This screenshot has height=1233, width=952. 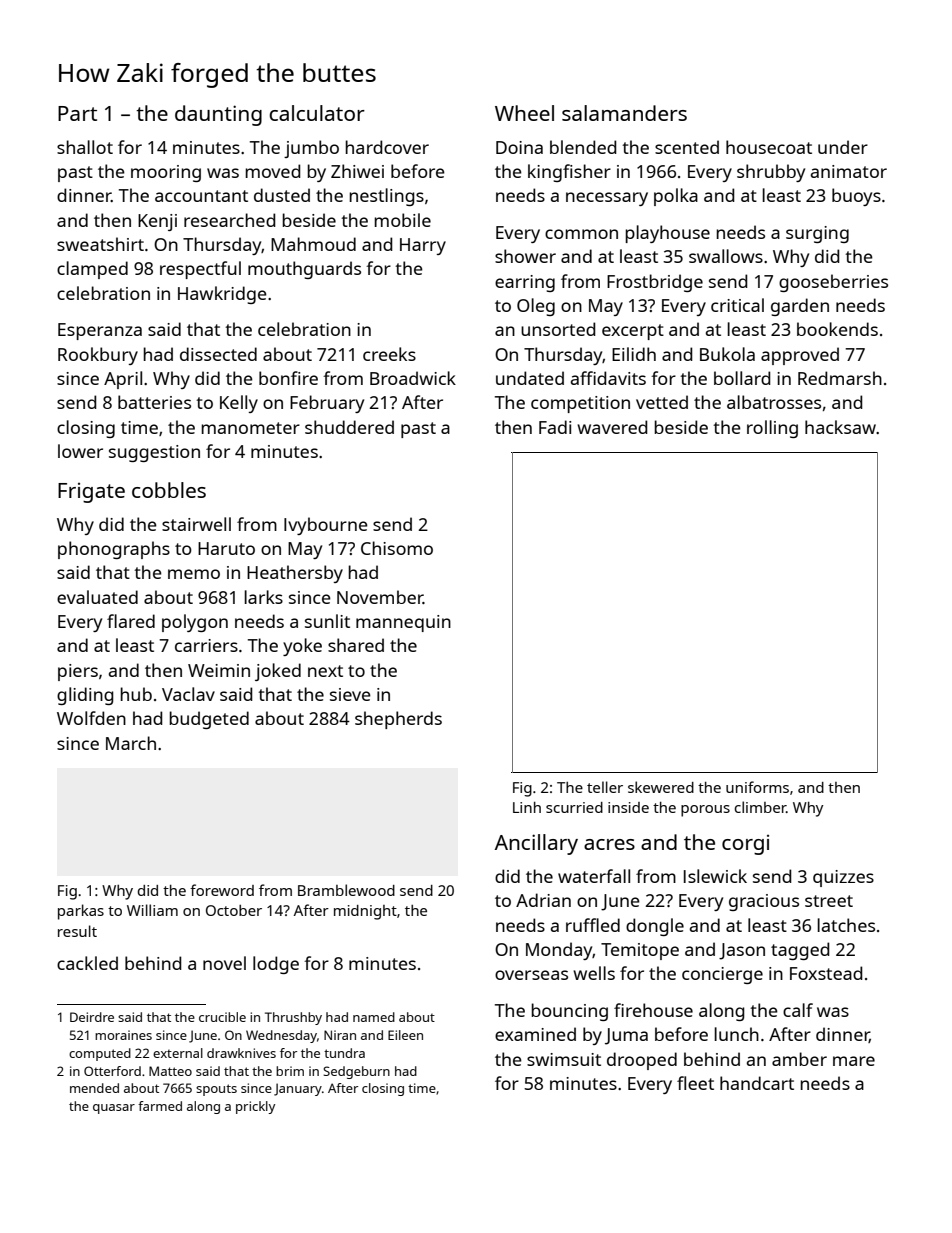 I want to click on external, so click(x=178, y=1053).
